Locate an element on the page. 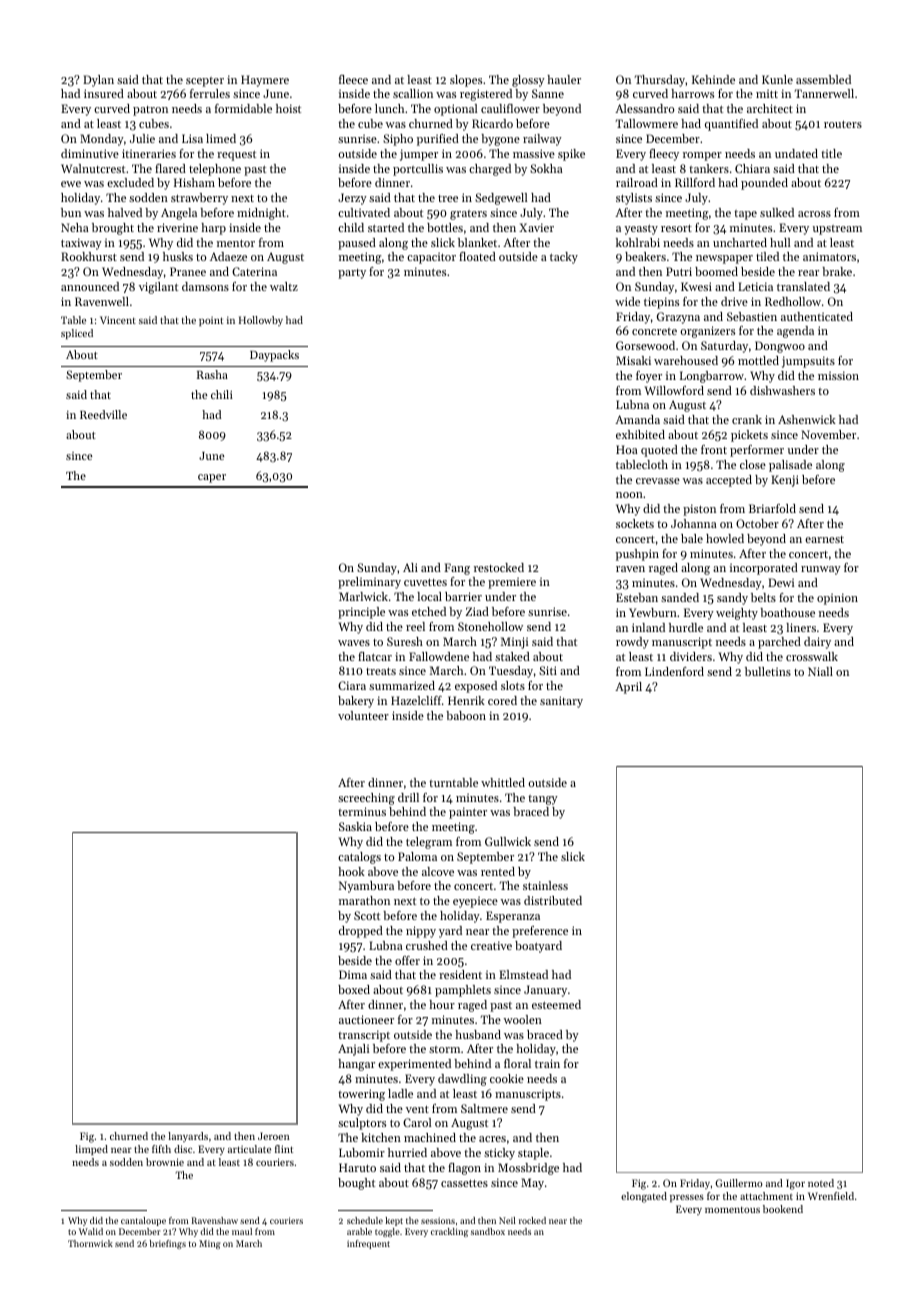 The image size is (924, 1308). riverine is located at coordinates (177, 227).
